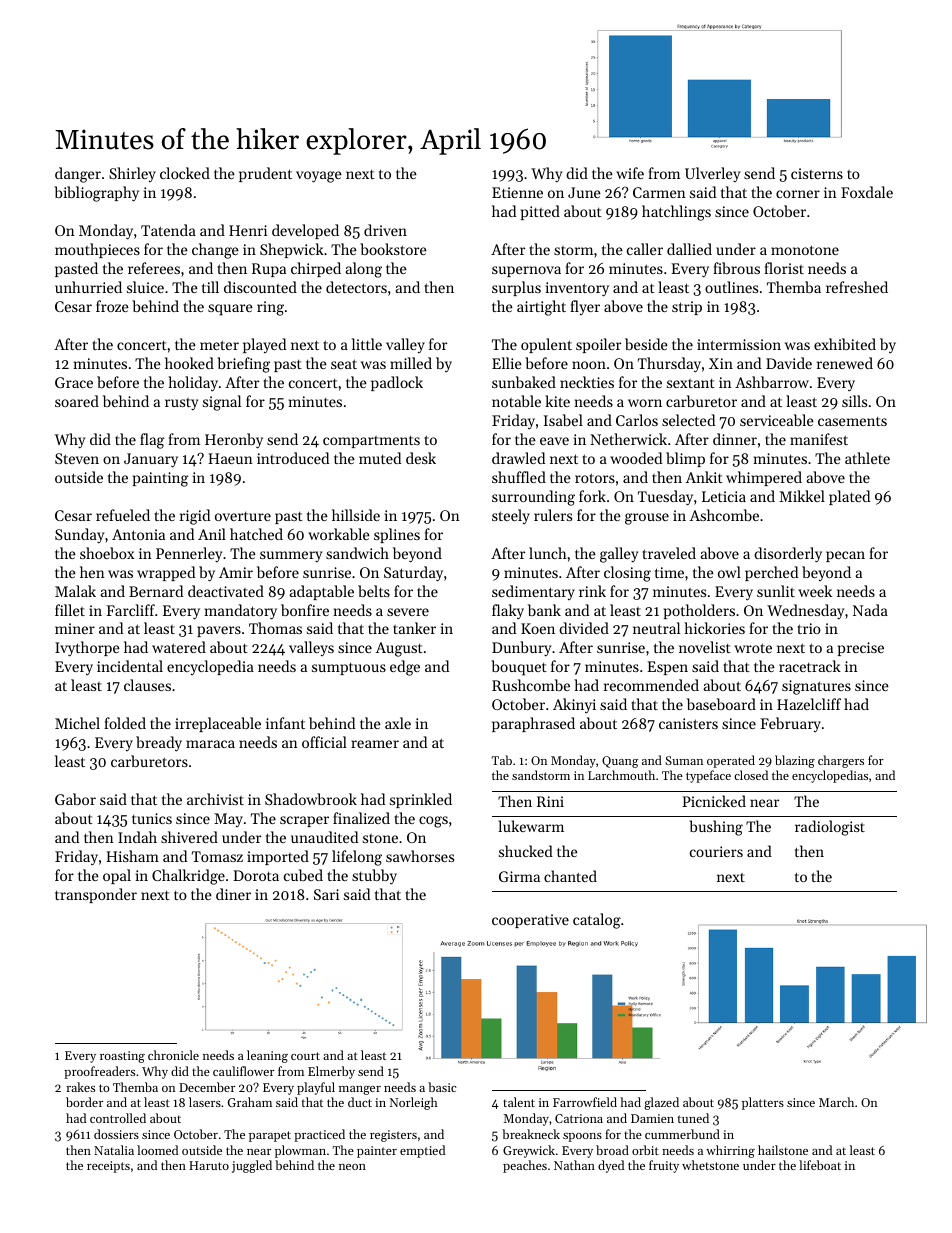 Image resolution: width=952 pixels, height=1233 pixels. What do you see at coordinates (252, 1166) in the document?
I see `juggled` at bounding box center [252, 1166].
